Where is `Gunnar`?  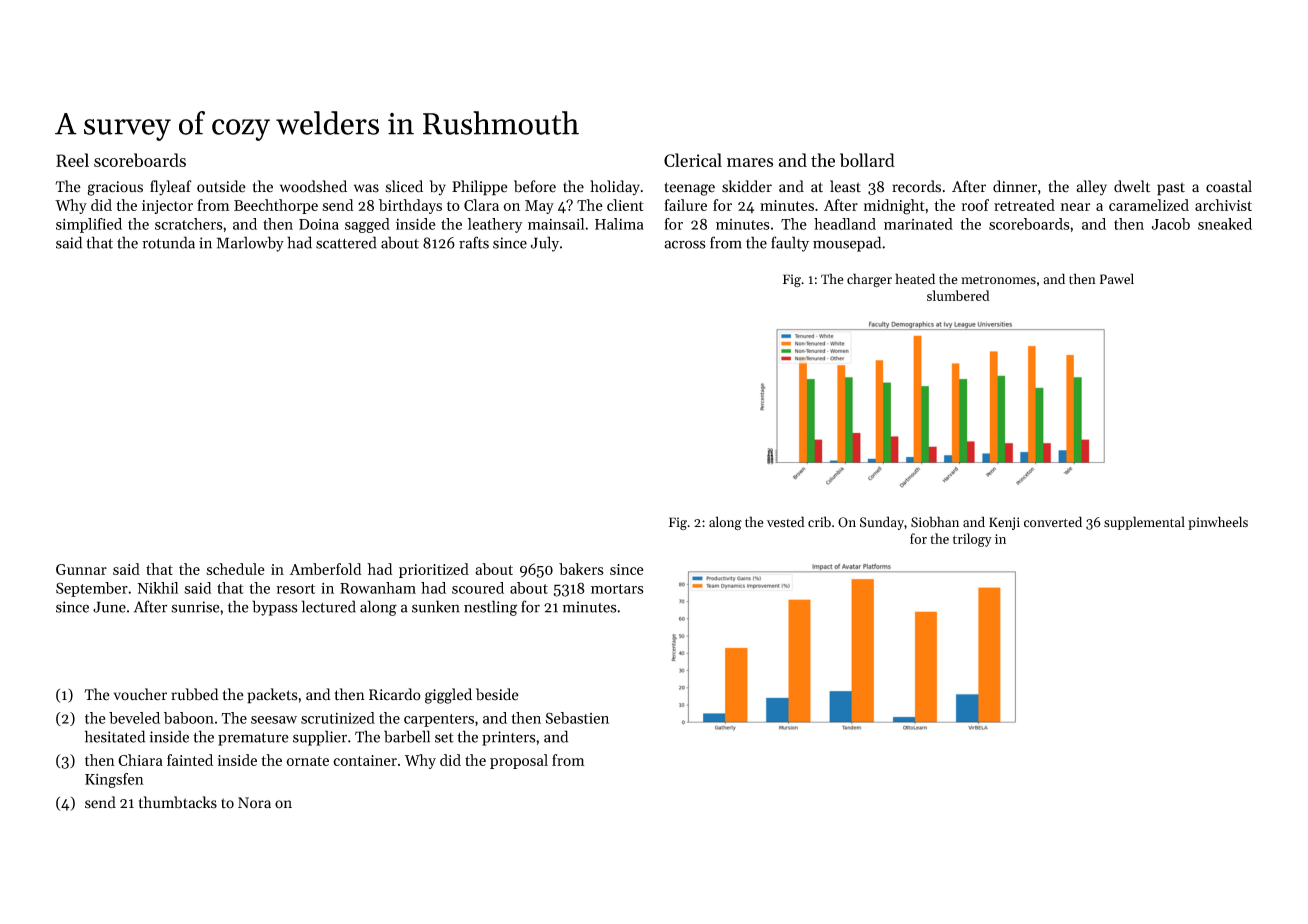
Gunnar is located at coordinates (81, 569).
